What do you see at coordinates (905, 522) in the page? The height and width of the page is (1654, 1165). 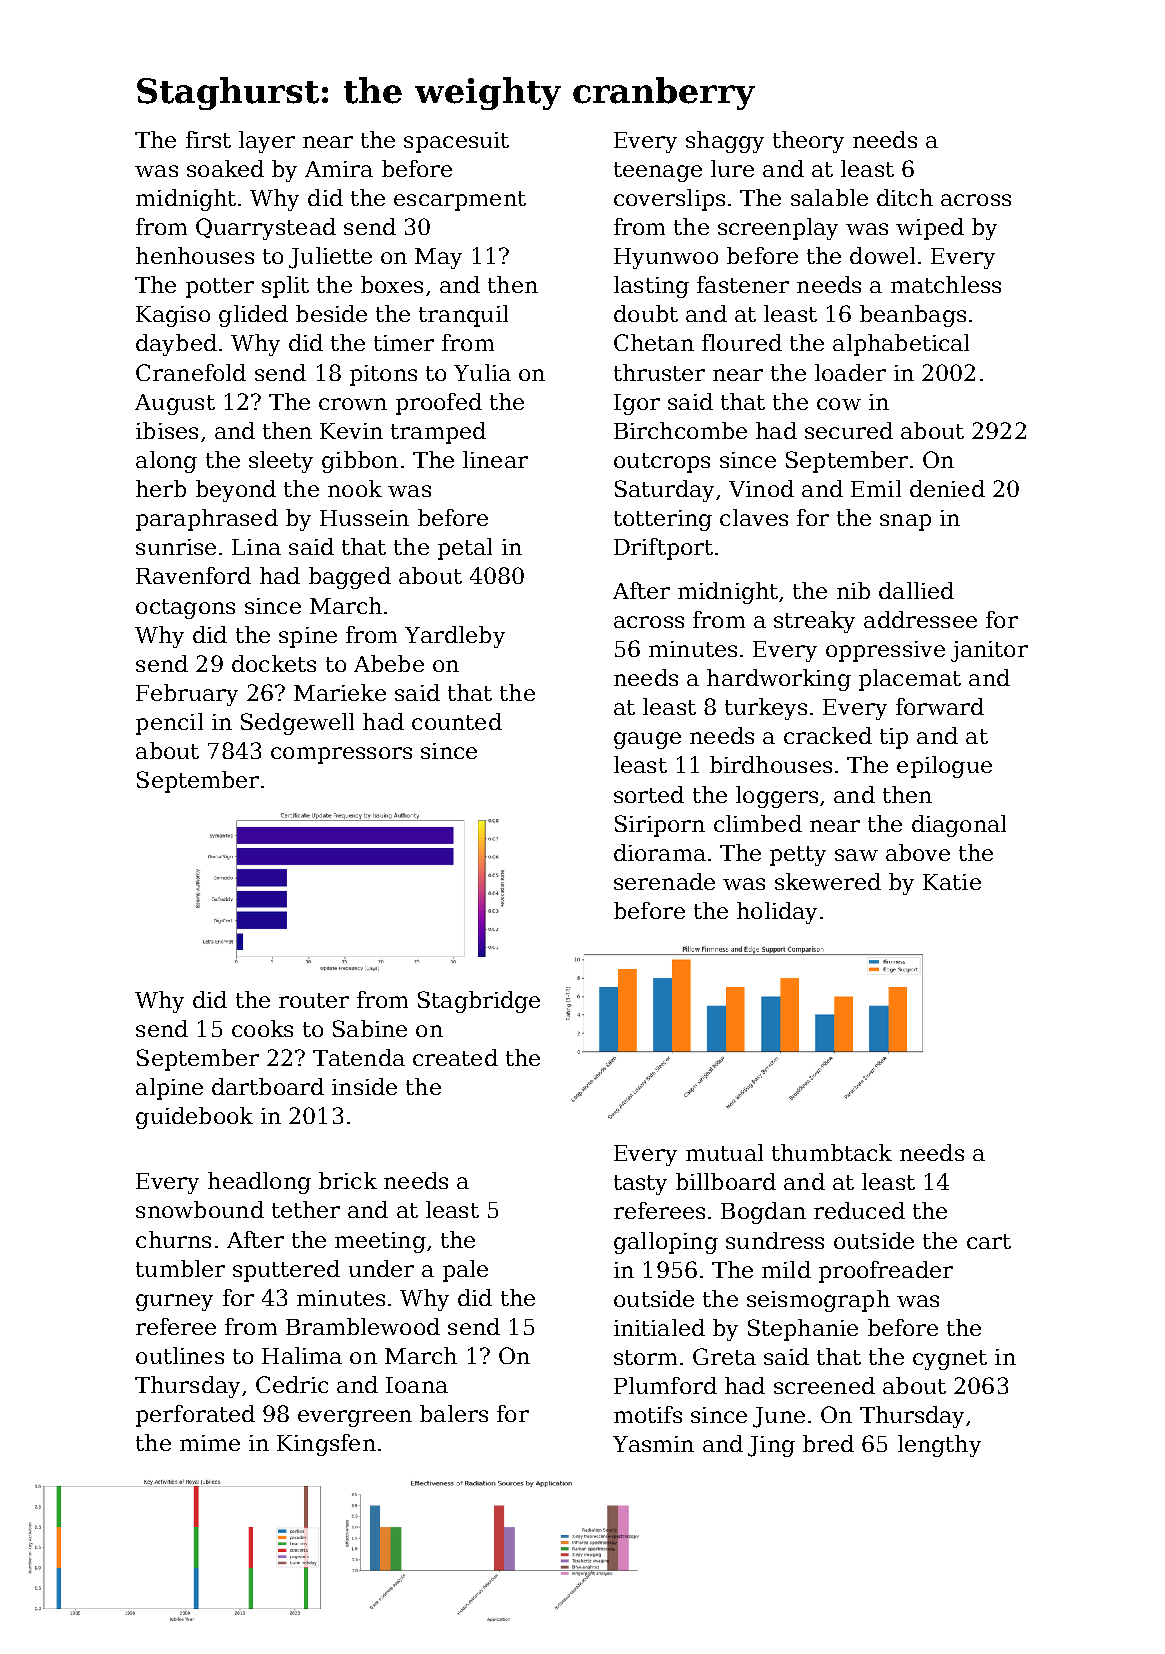 I see `snap` at bounding box center [905, 522].
